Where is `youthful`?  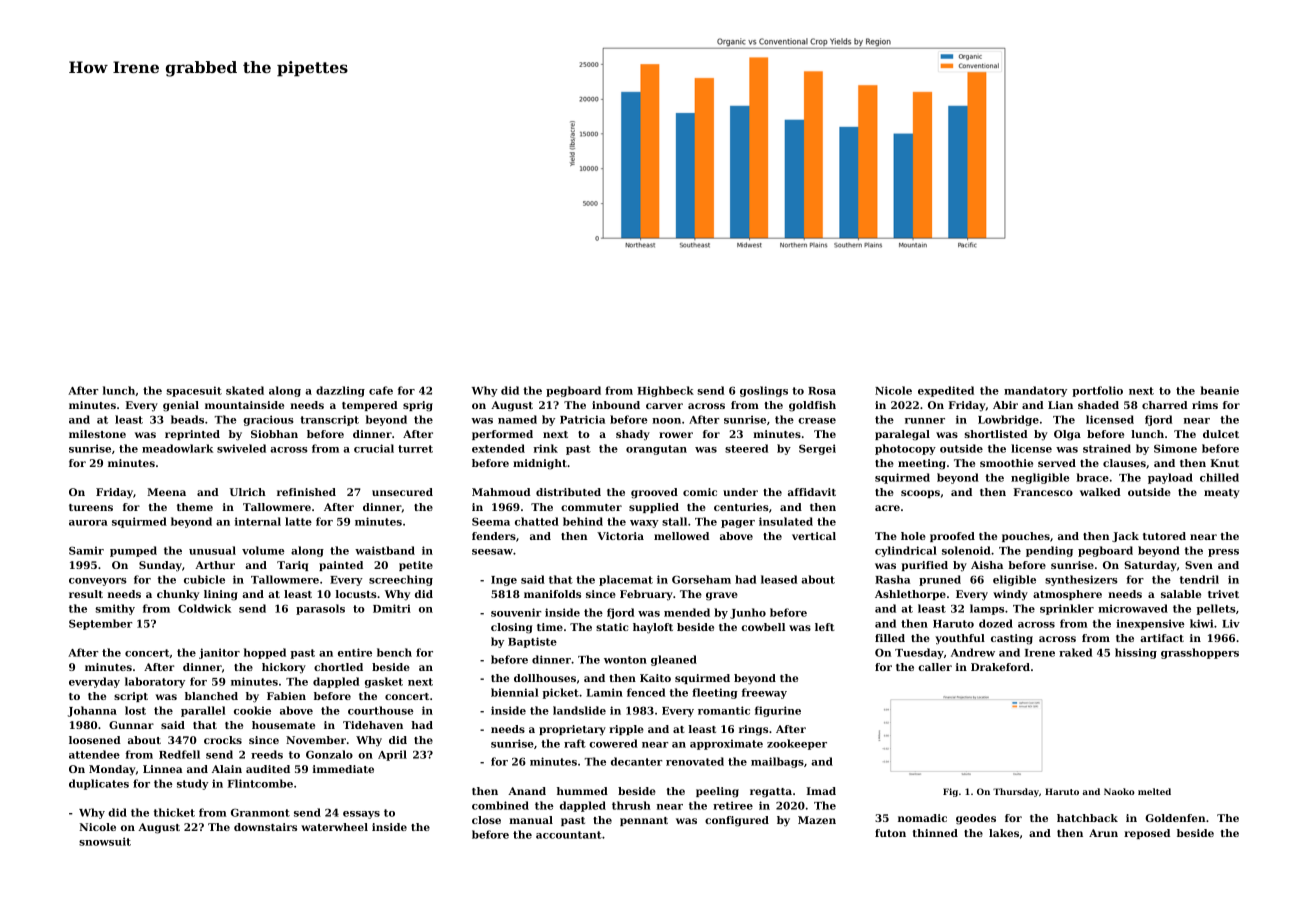 youthful is located at coordinates (960, 639).
